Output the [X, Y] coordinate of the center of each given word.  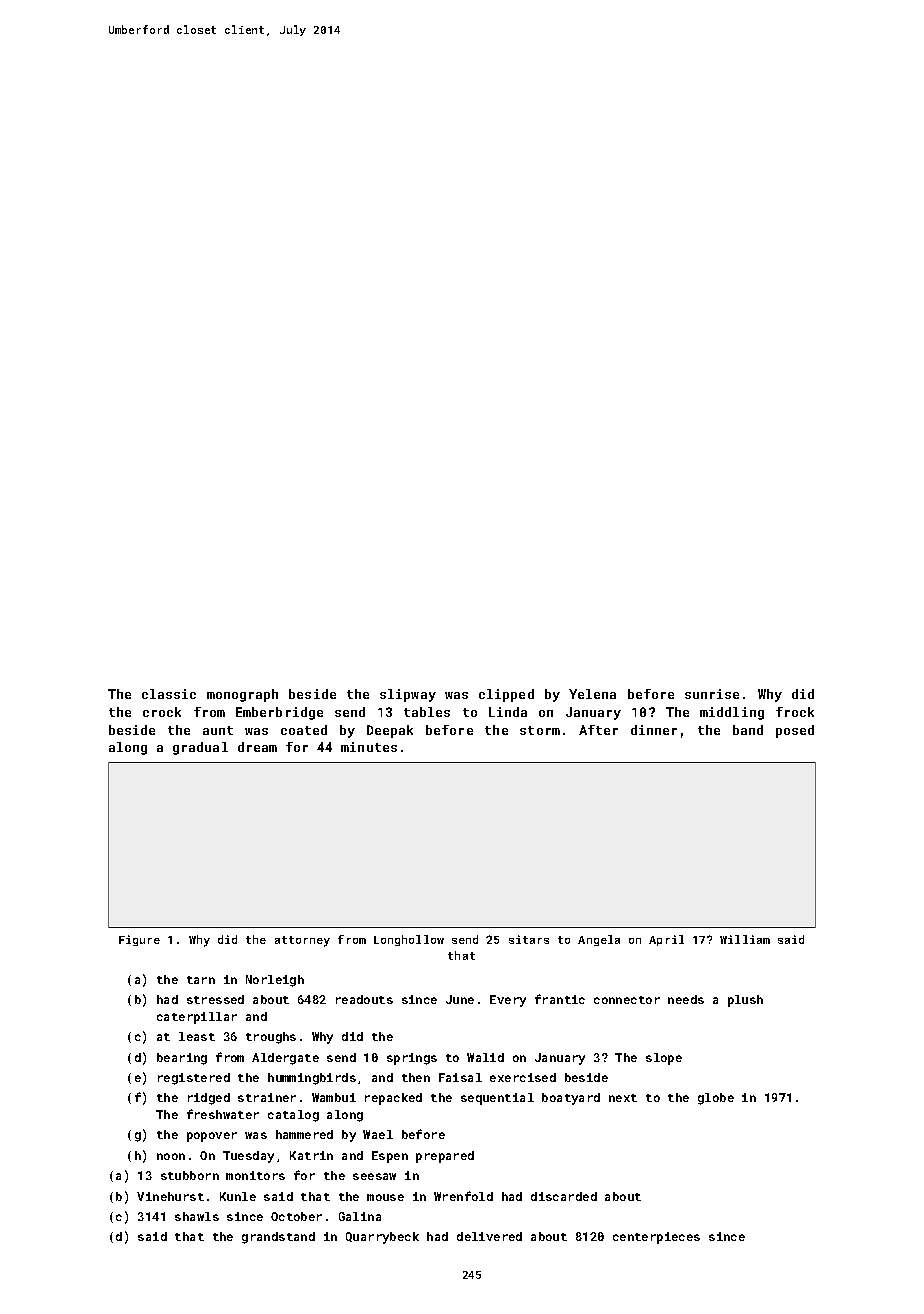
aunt [218, 730]
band [748, 730]
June [460, 999]
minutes [369, 747]
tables [427, 712]
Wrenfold [463, 1196]
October [296, 1216]
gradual [200, 748]
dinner [654, 730]
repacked [393, 1099]
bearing [182, 1059]
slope [664, 1059]
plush [745, 1001]
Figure [139, 940]
